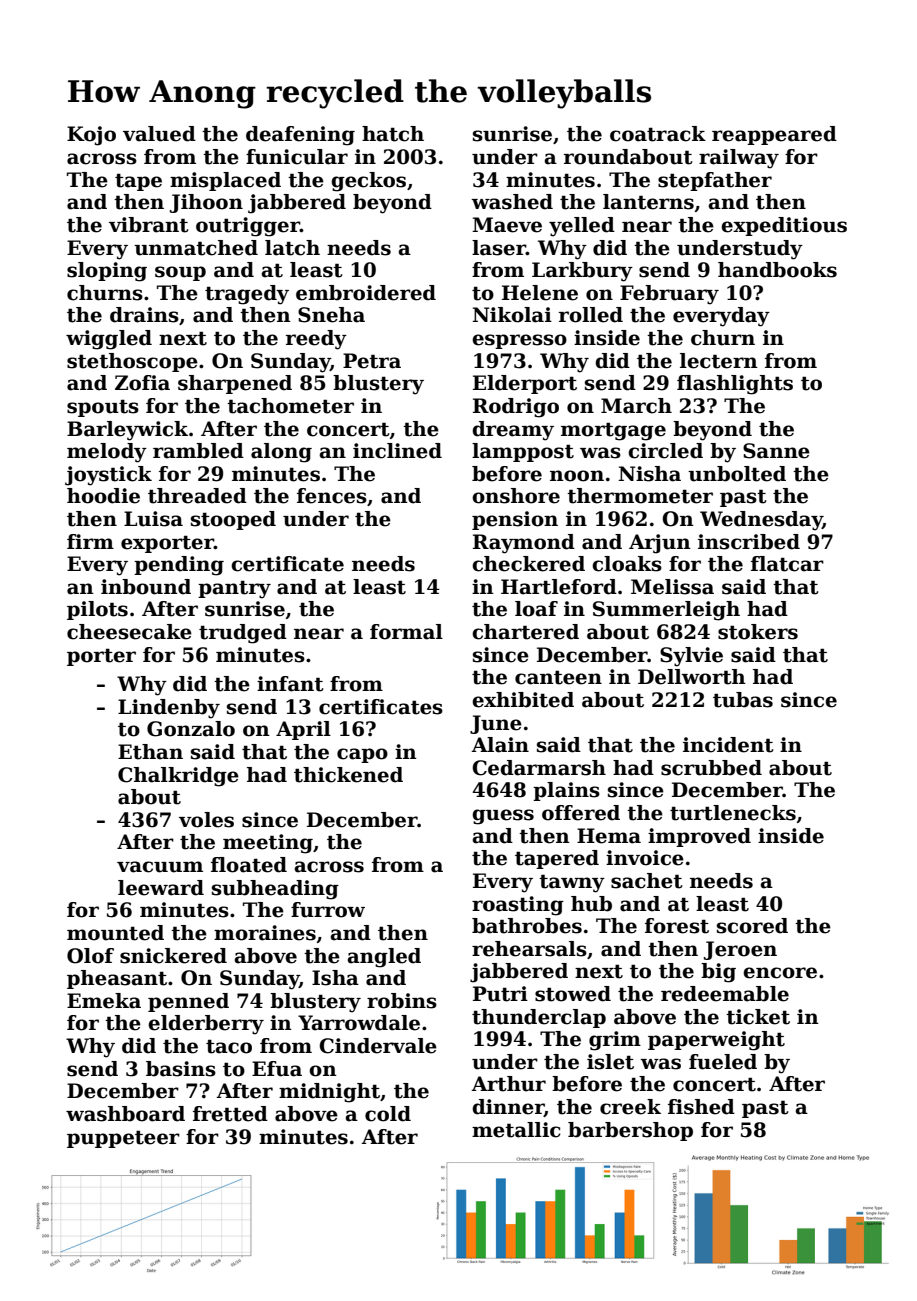  I want to click on Lindenby, so click(169, 709).
